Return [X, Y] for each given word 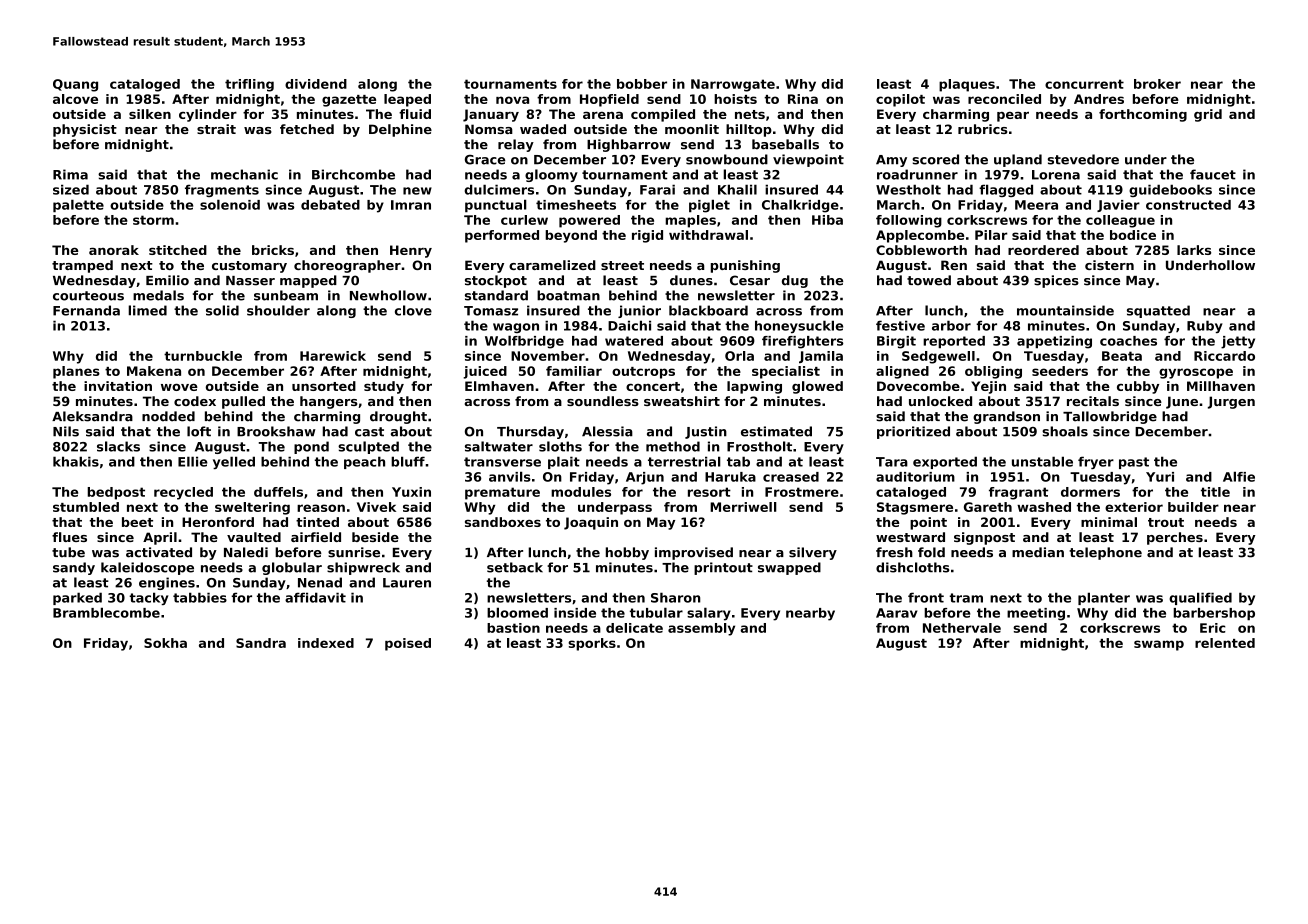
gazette [349, 101]
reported [954, 342]
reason [321, 508]
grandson [1006, 417]
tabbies [200, 597]
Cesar [750, 280]
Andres [1099, 99]
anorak [114, 250]
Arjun [645, 478]
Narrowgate [733, 85]
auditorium [915, 477]
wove [179, 387]
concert [653, 386]
